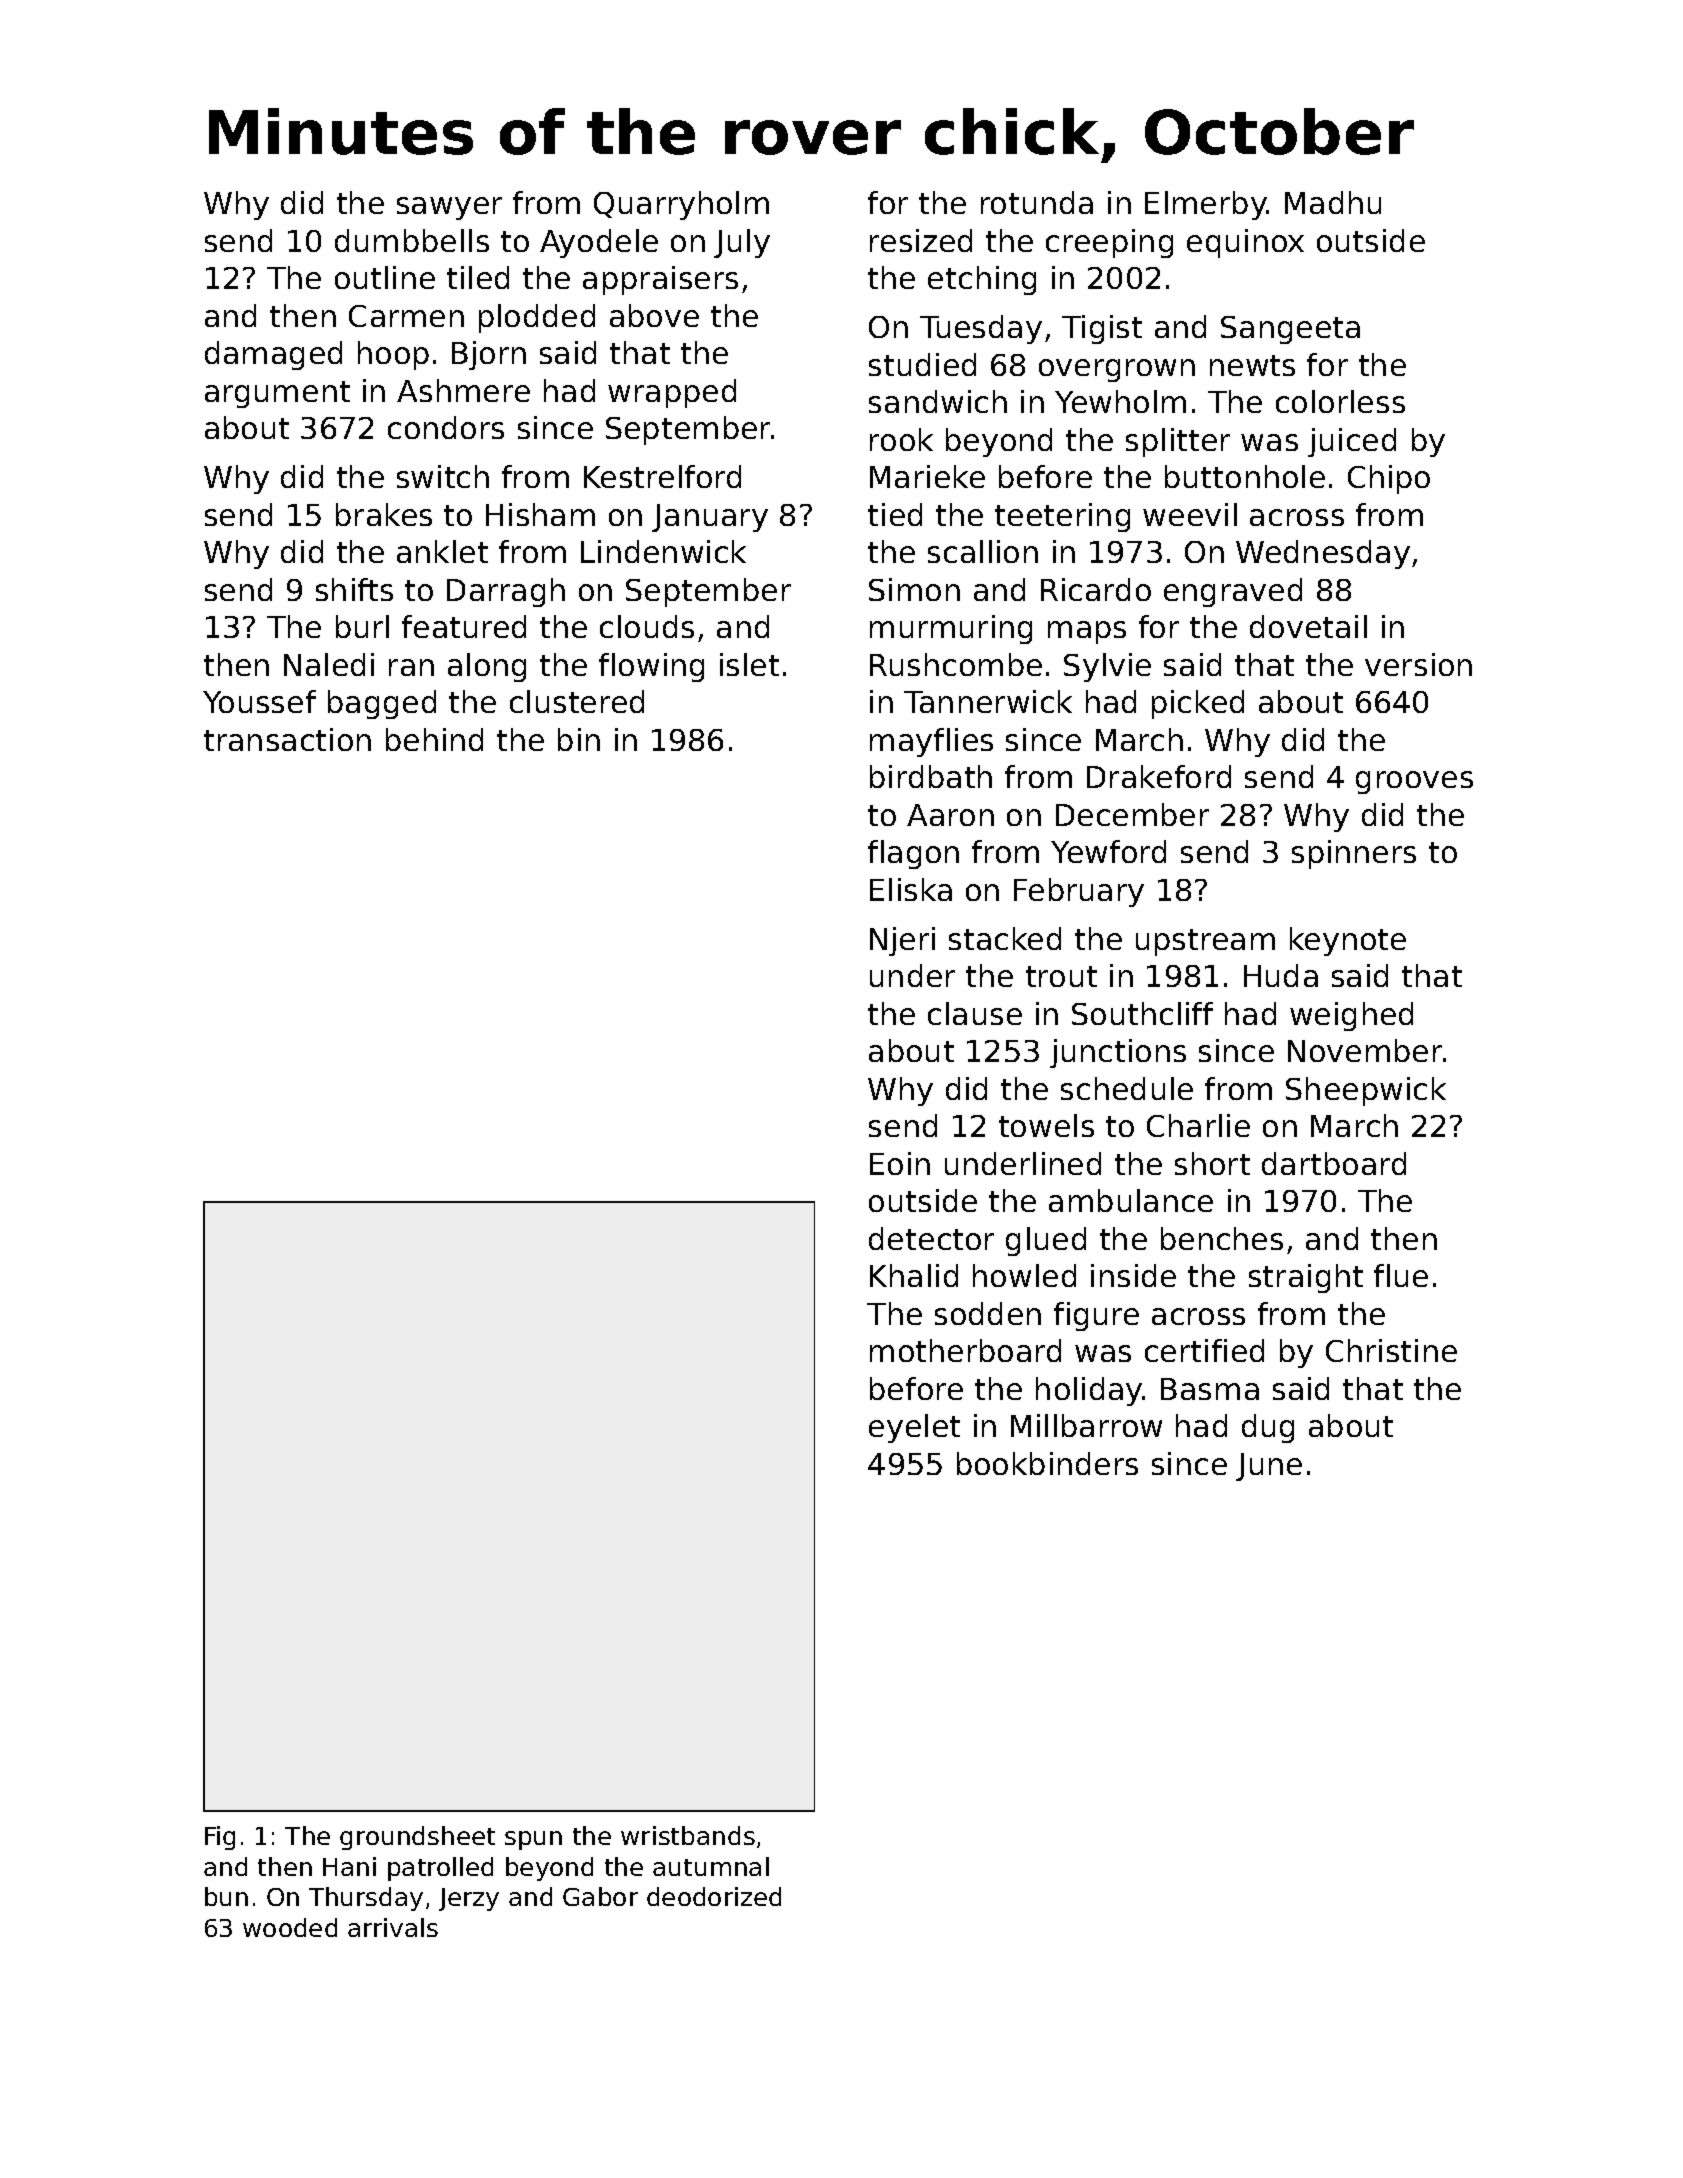  I want to click on Thursday, so click(366, 1899).
